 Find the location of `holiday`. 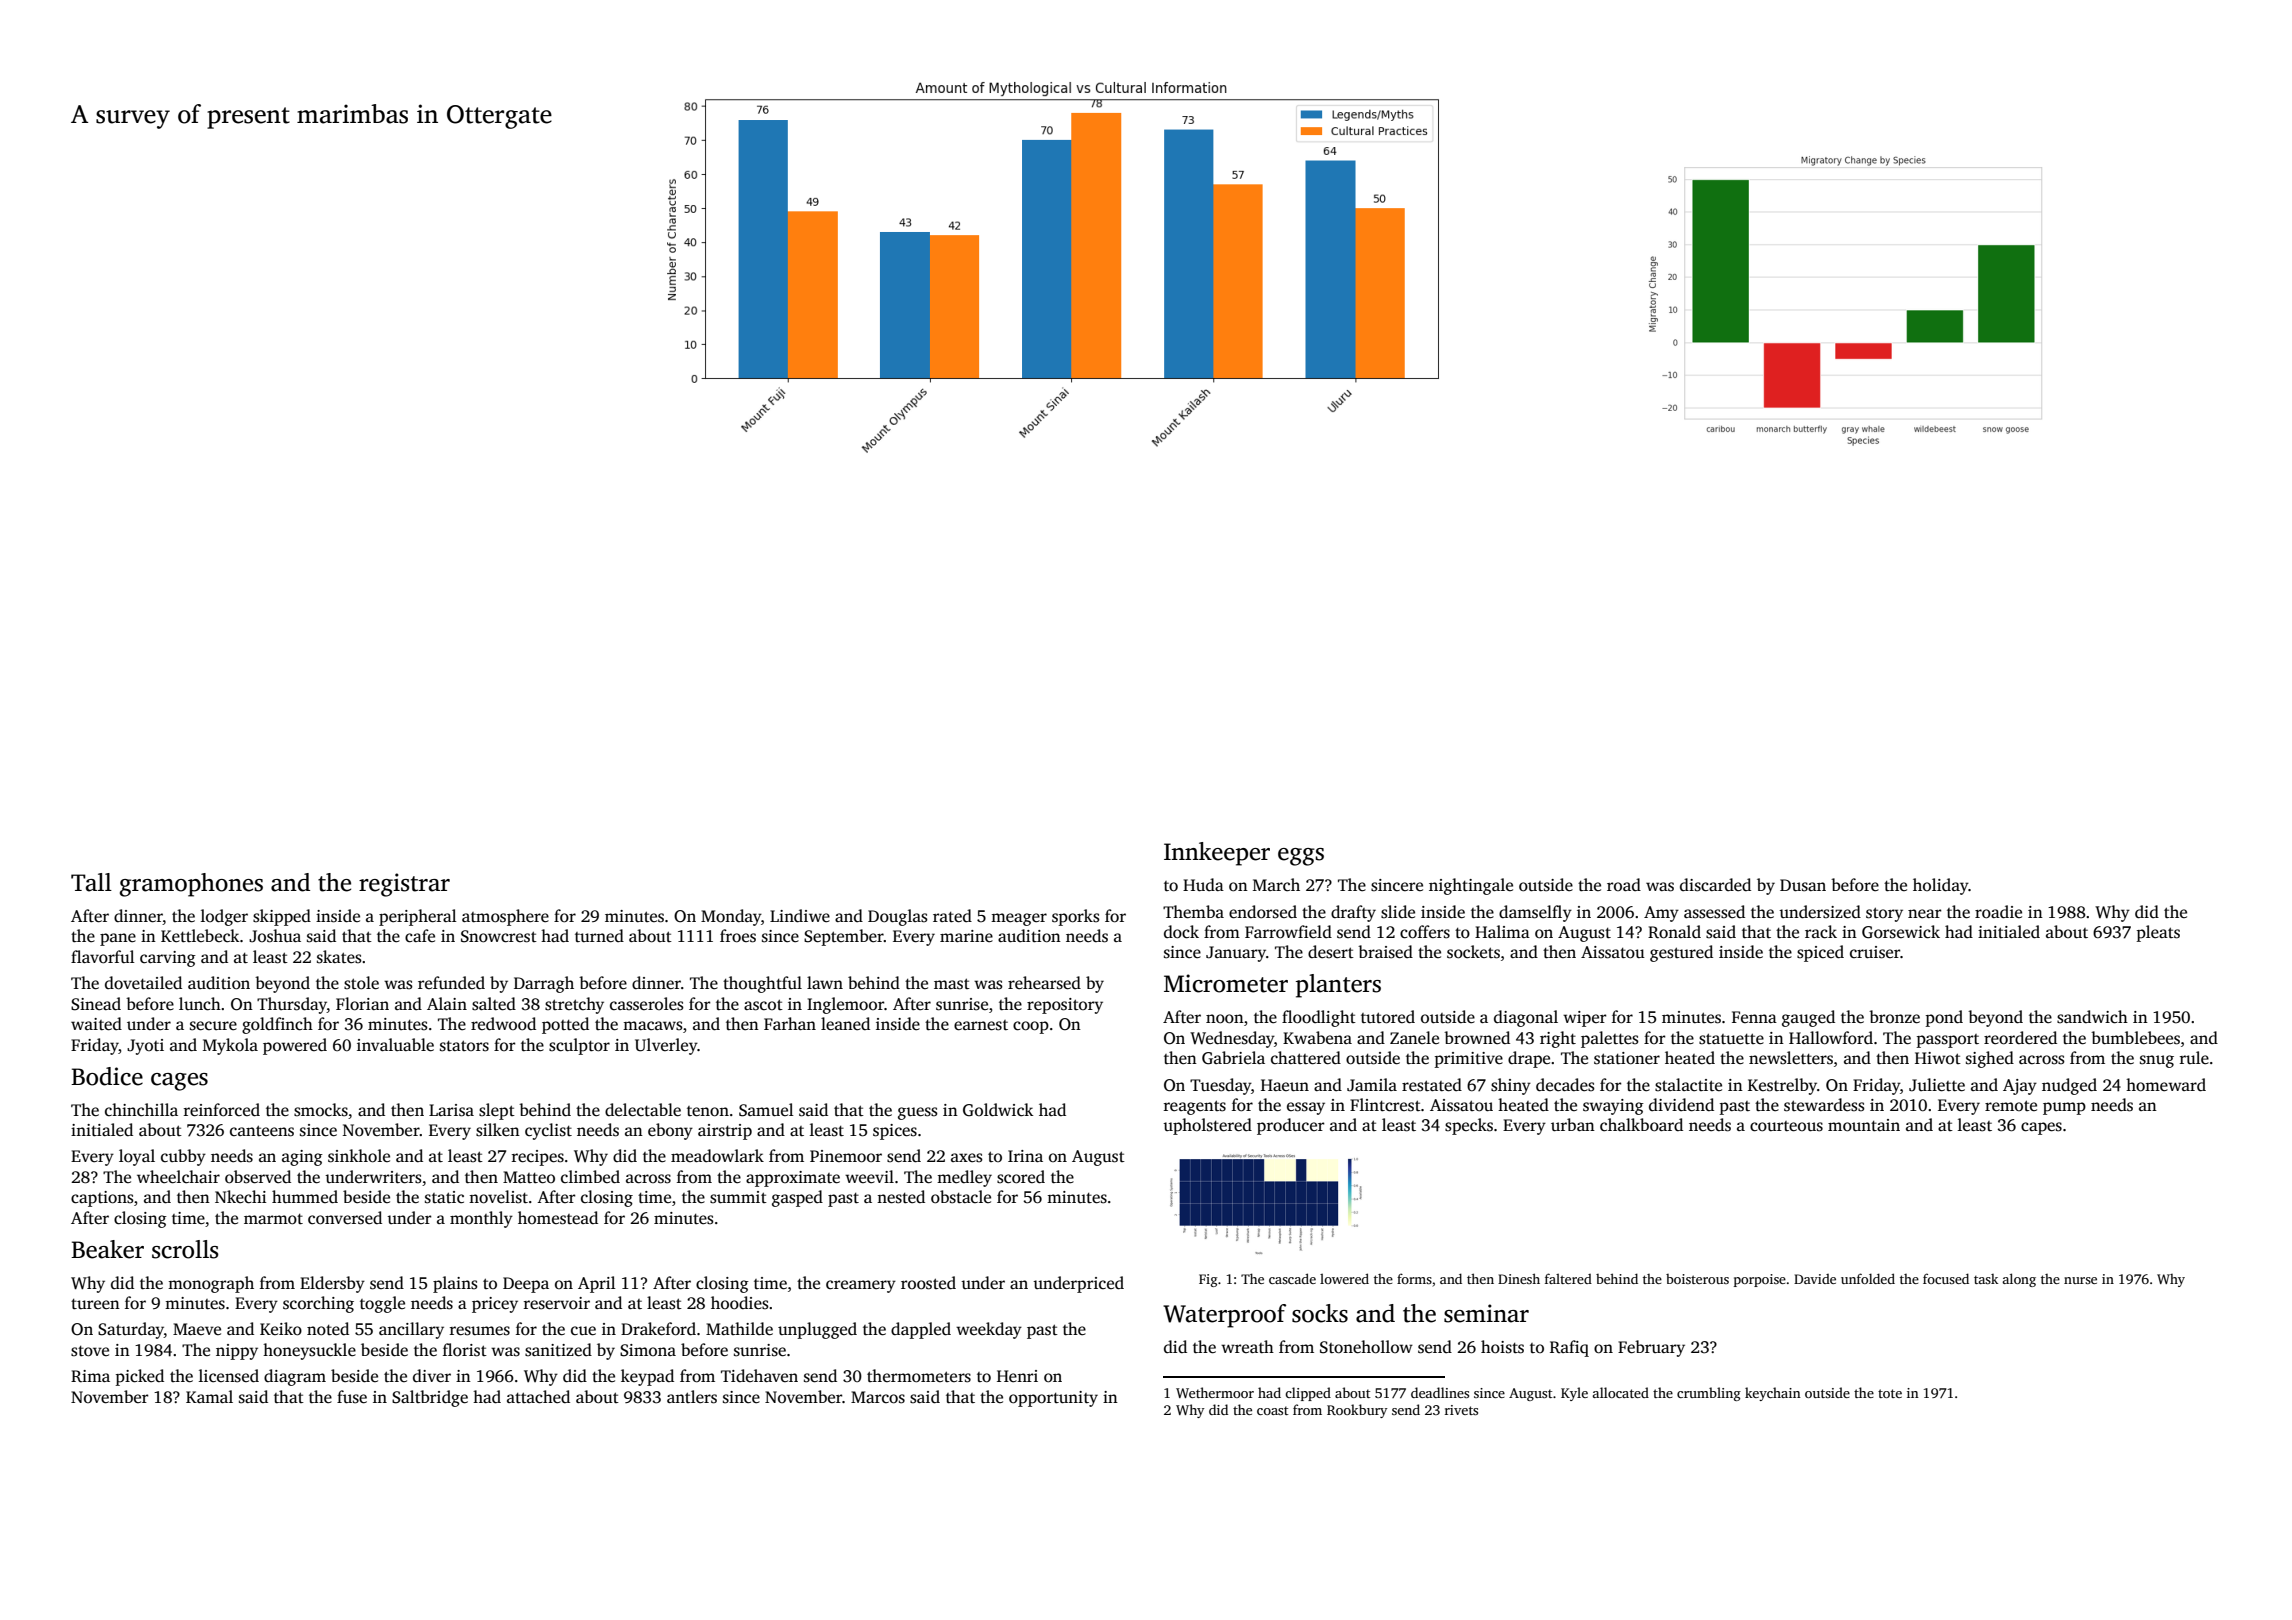

holiday is located at coordinates (1940, 886).
